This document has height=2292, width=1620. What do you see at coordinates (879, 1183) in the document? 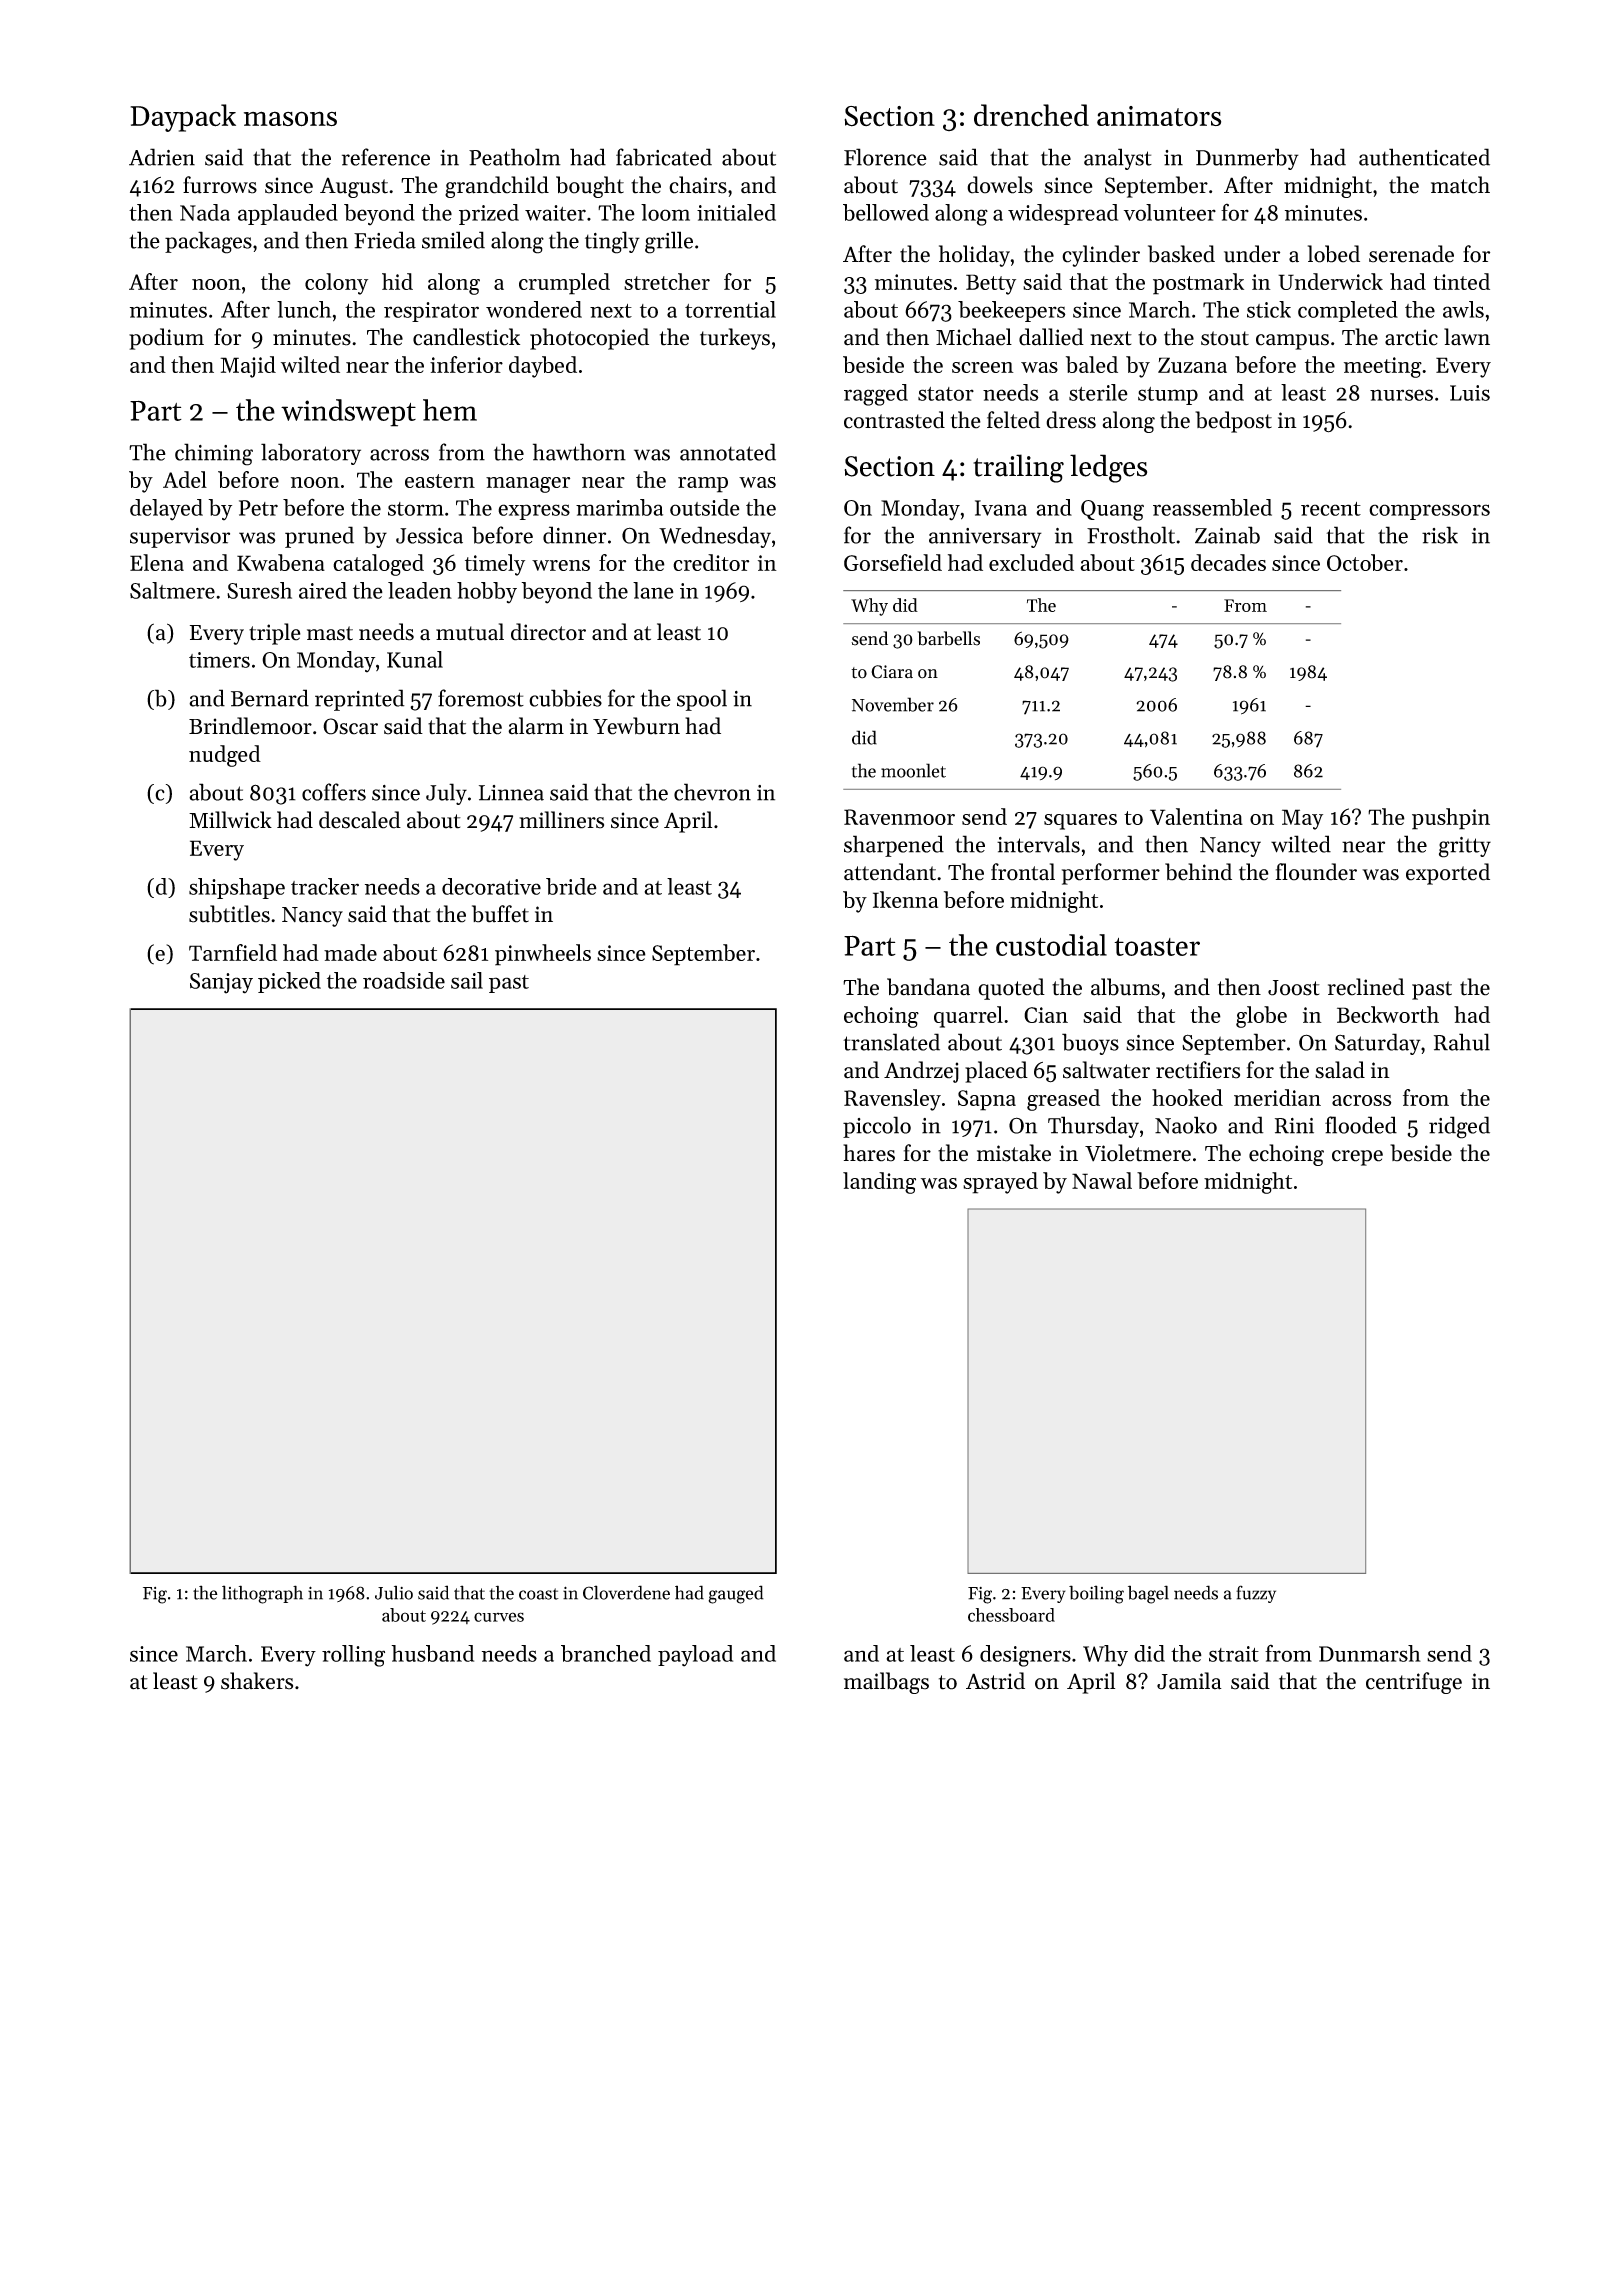
I see `landing` at bounding box center [879, 1183].
